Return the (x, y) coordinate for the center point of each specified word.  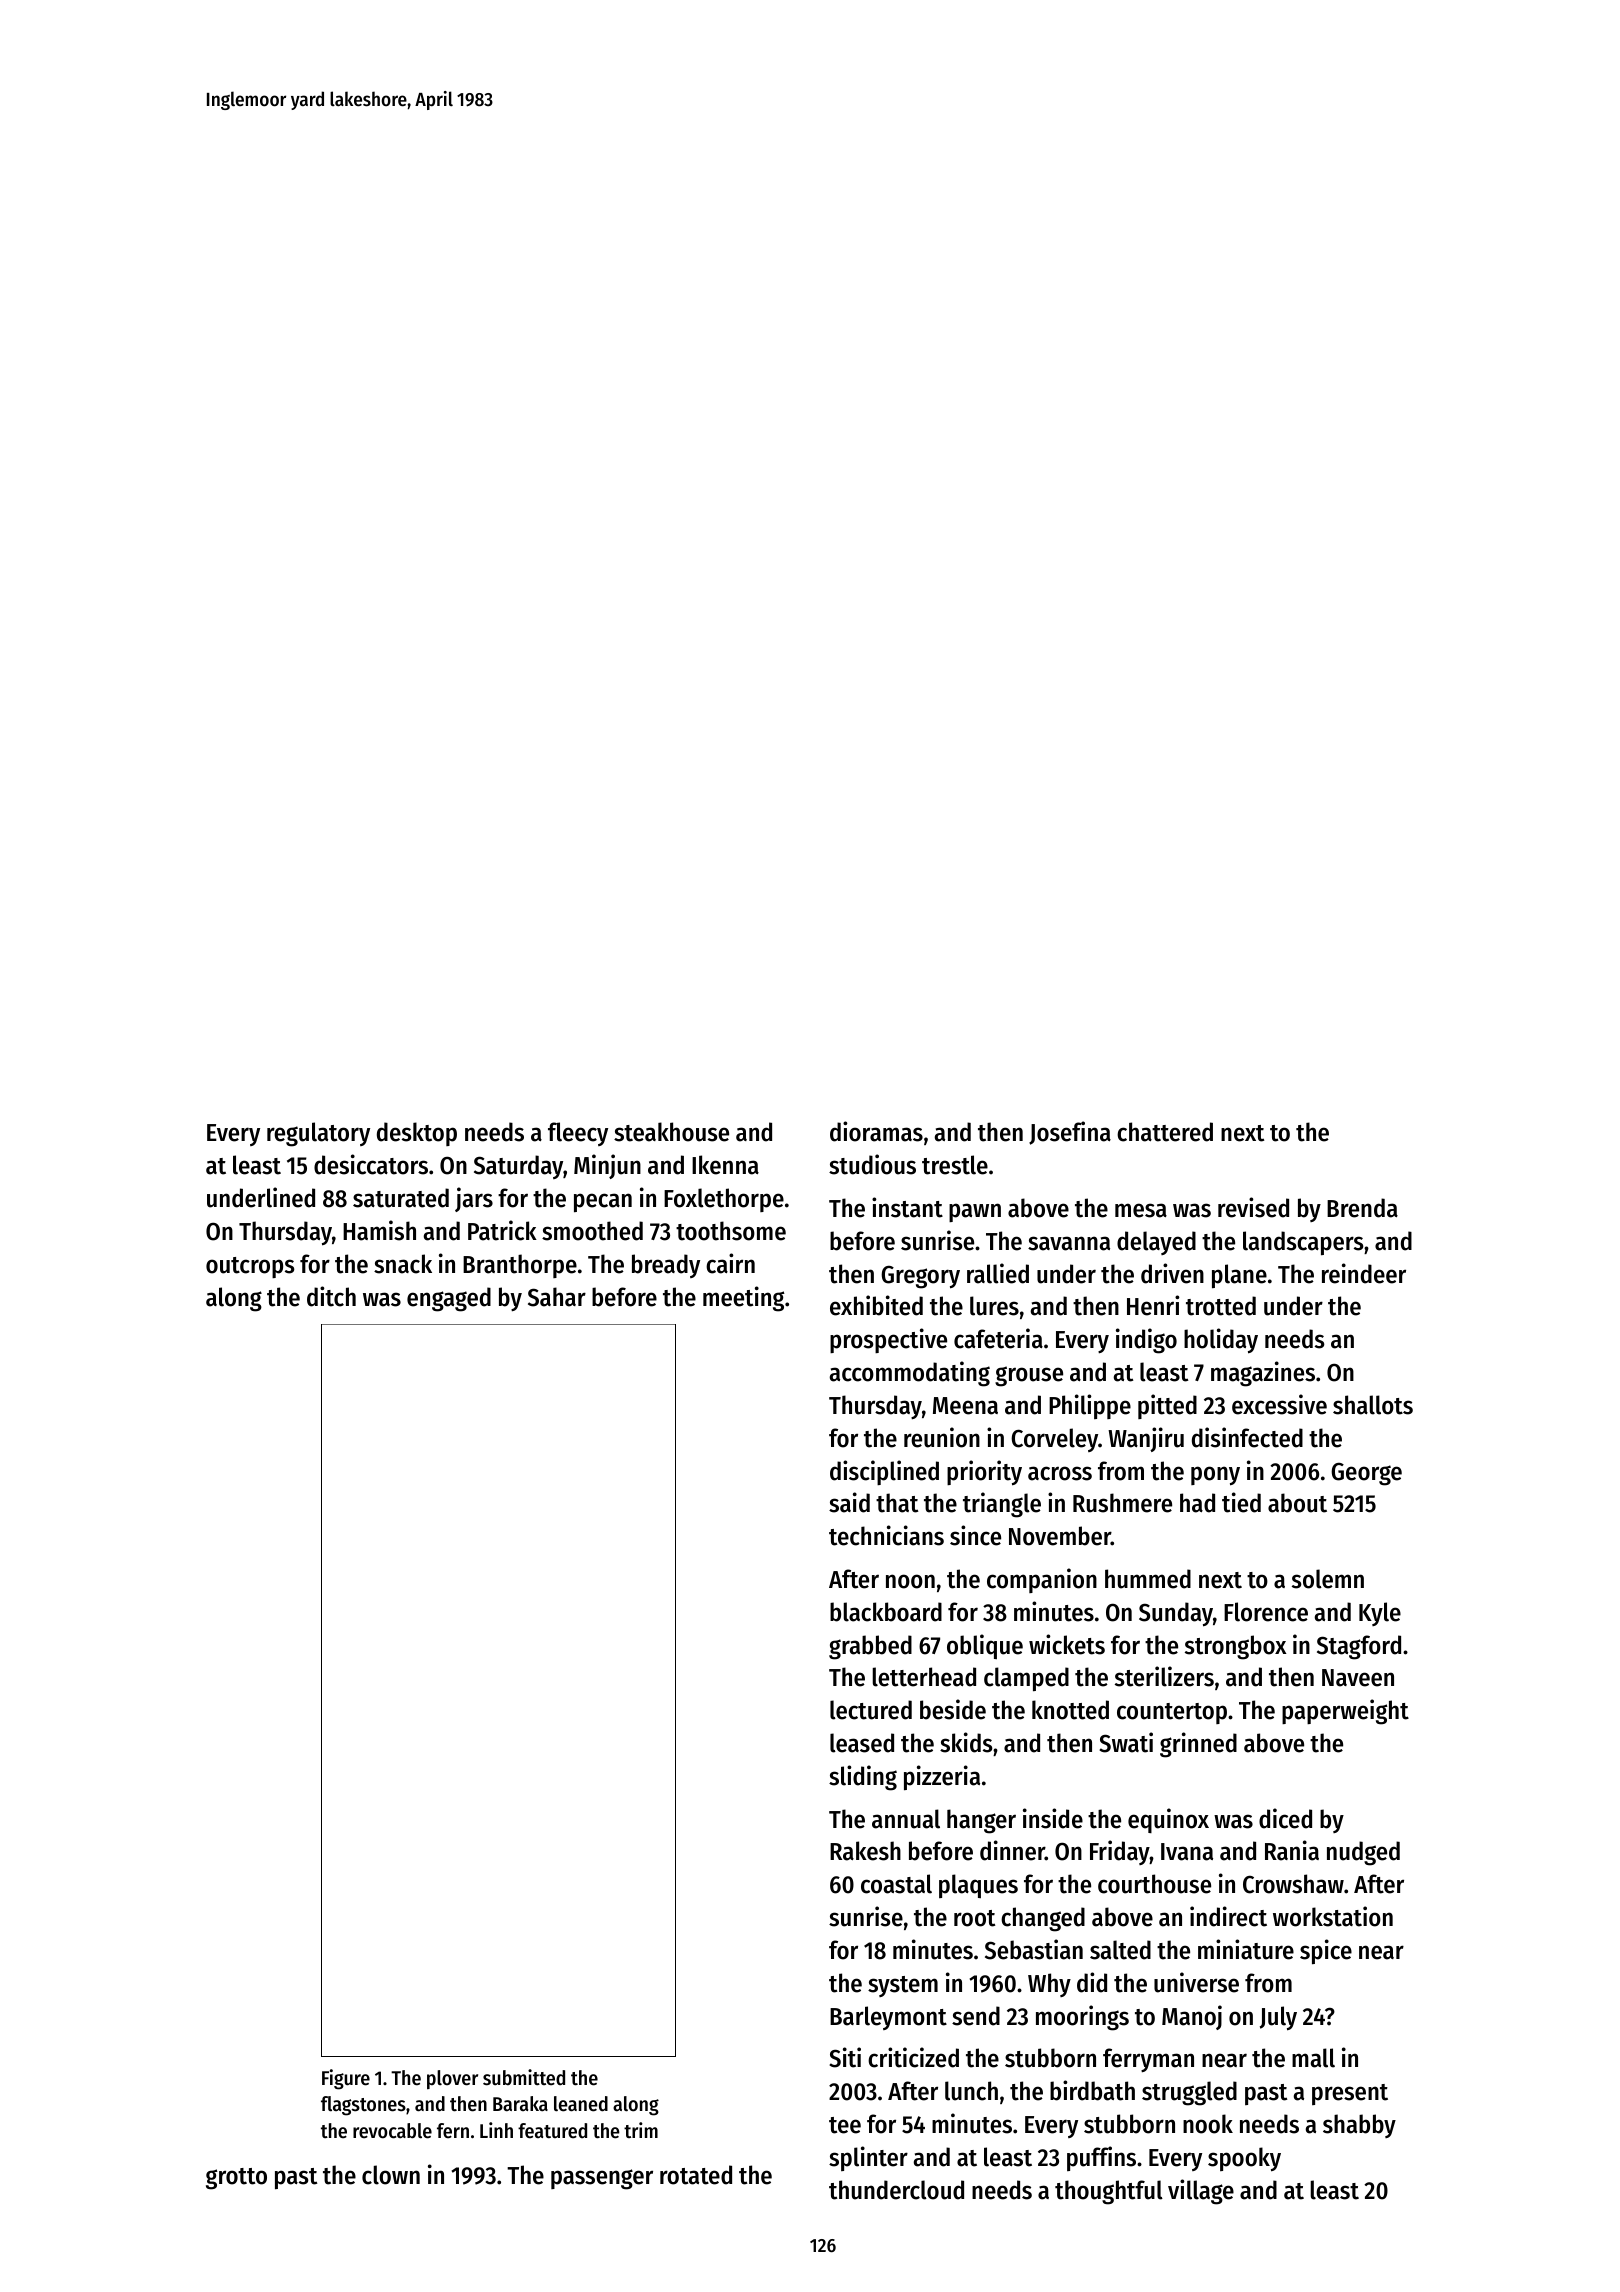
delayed (1156, 1243)
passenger (602, 2179)
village (1201, 2192)
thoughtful (1109, 2192)
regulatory (318, 1134)
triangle (1002, 1505)
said (849, 1502)
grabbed (870, 1647)
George (1366, 1474)
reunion (942, 1437)
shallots (1373, 1405)
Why (1049, 1985)
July (1278, 2018)
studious (872, 1164)
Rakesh (865, 1851)
